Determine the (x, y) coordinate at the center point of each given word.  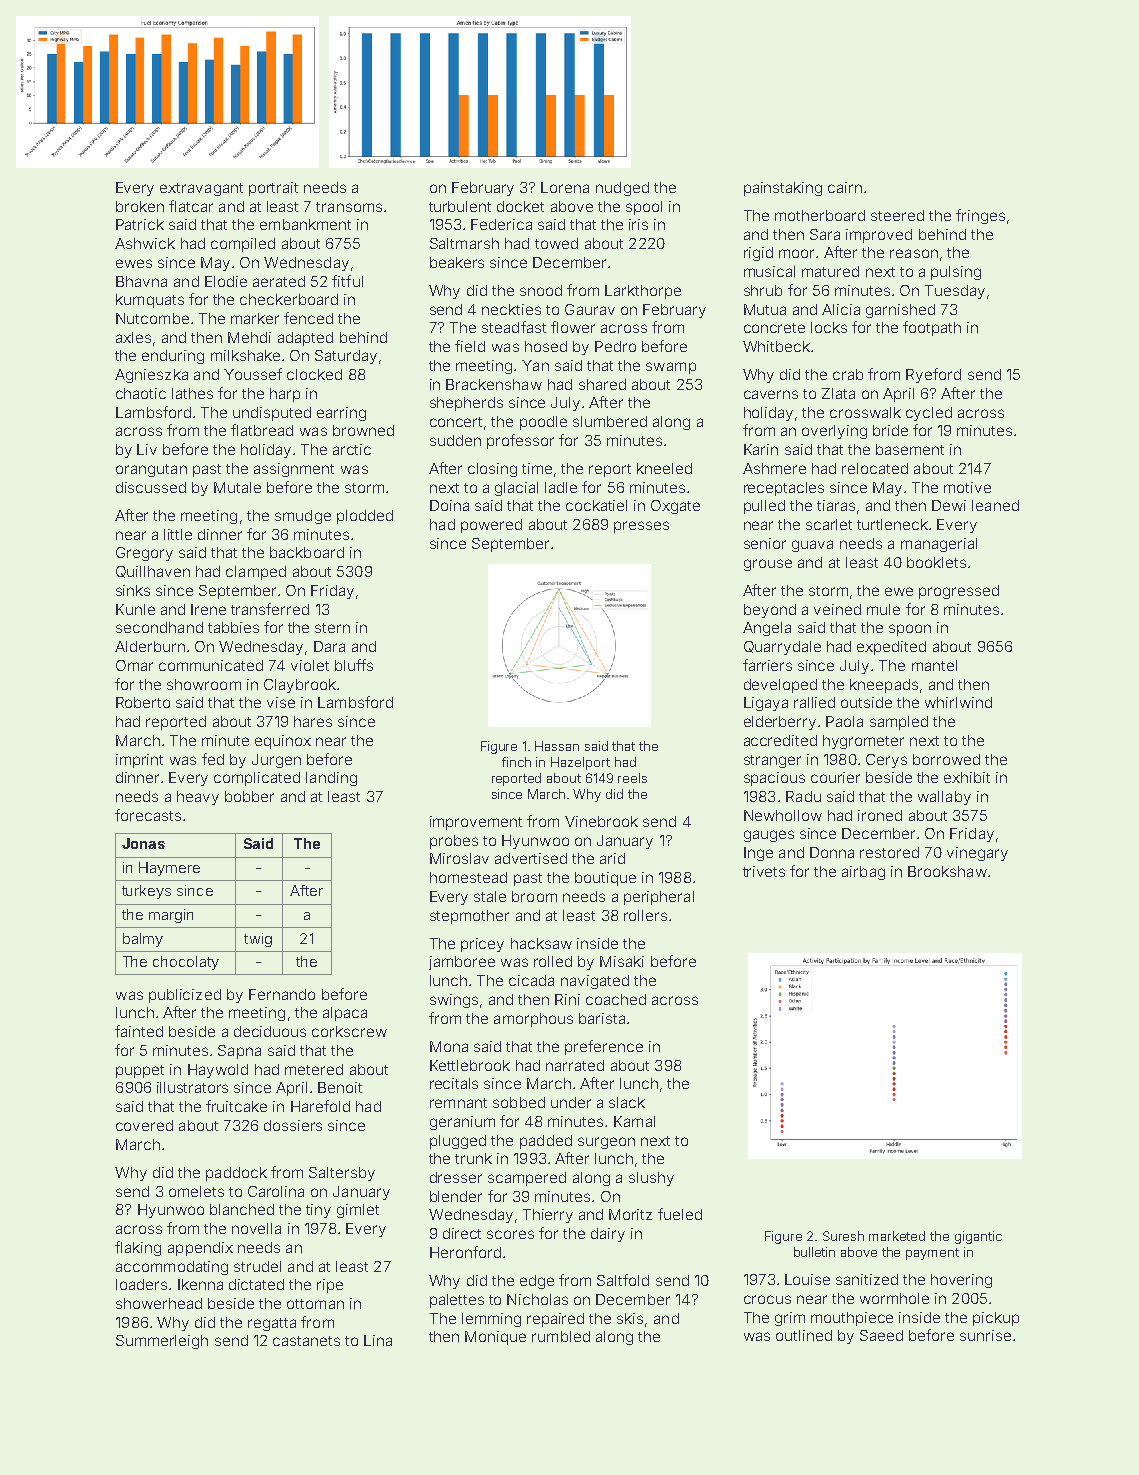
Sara (825, 234)
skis (630, 1318)
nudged (622, 189)
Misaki (622, 961)
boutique (605, 879)
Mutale (237, 487)
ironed (880, 815)
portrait (273, 189)
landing (331, 779)
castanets (306, 1341)
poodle (543, 423)
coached (616, 999)
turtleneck (892, 524)
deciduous (270, 1031)
